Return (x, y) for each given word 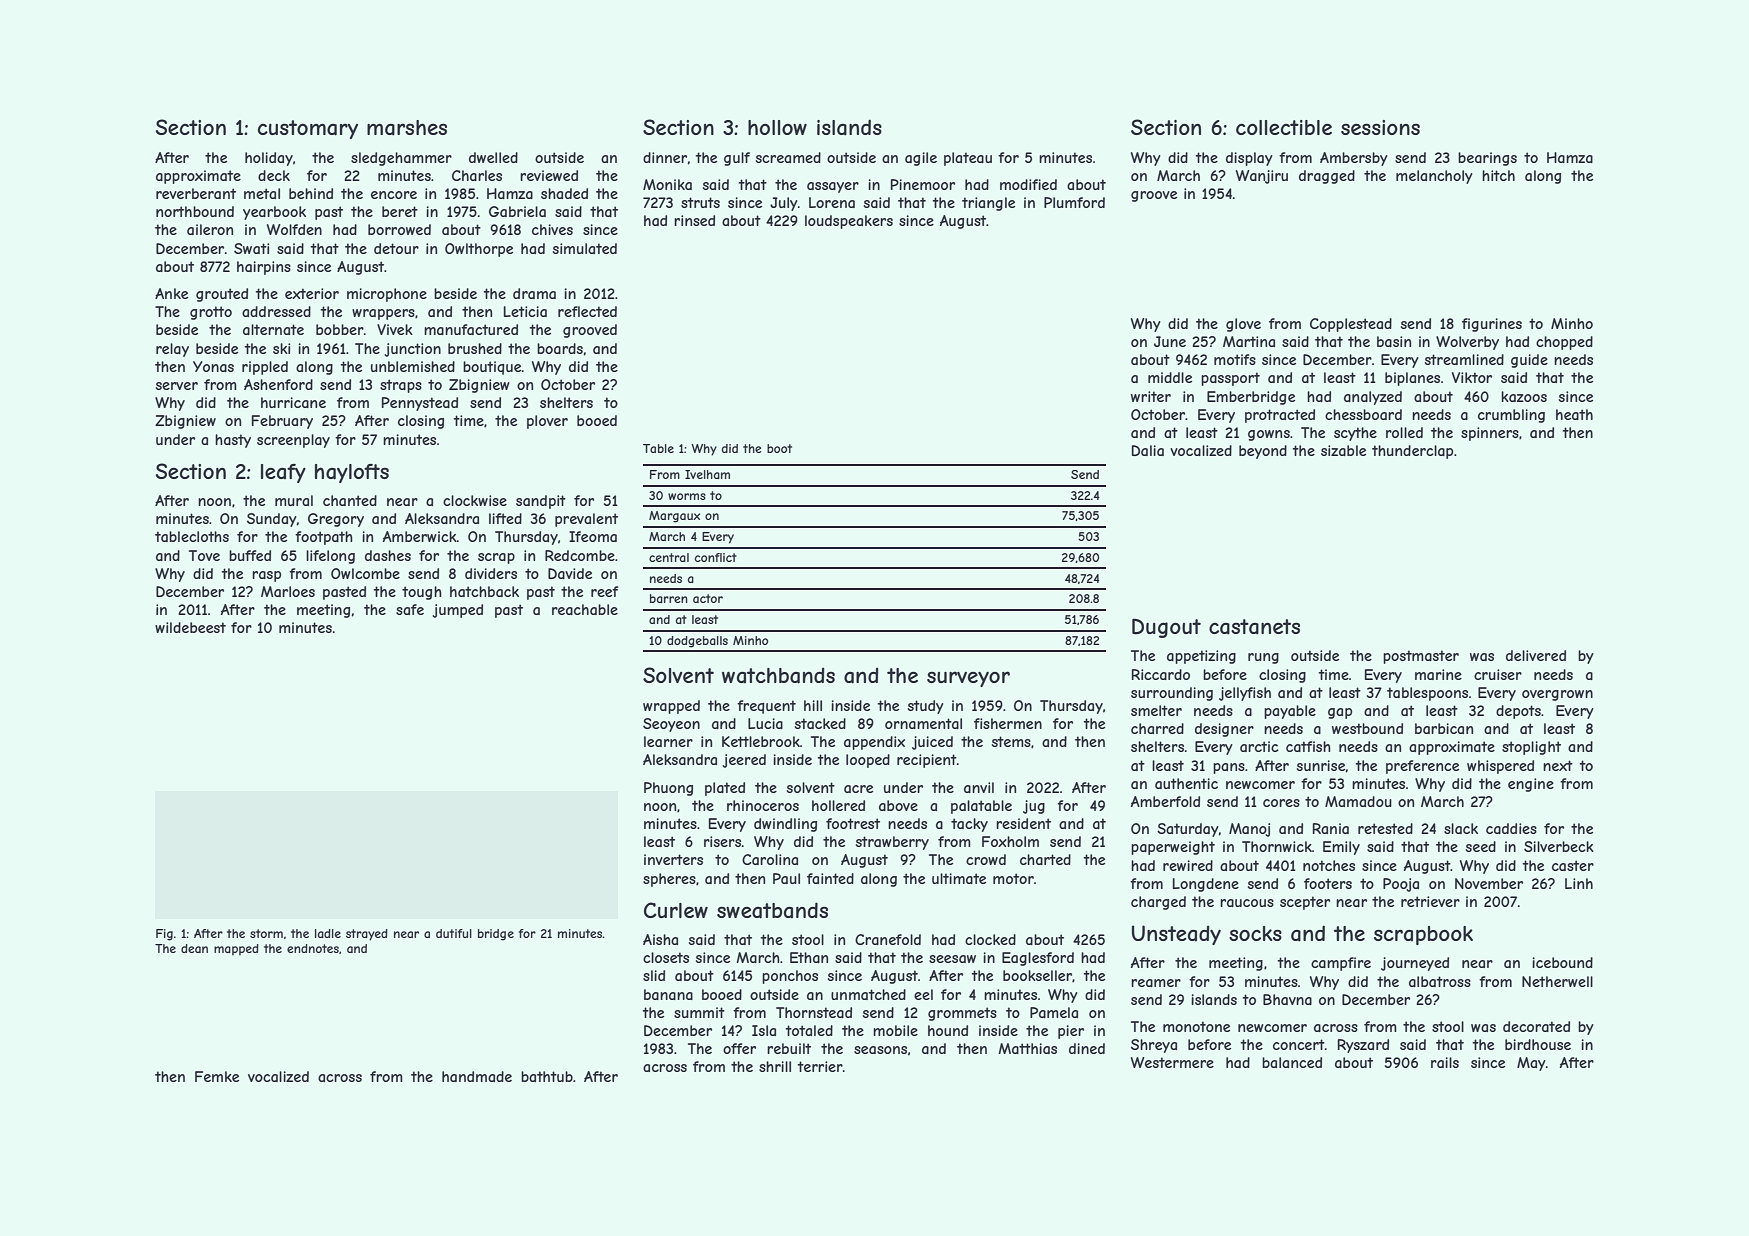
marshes (407, 128)
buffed (250, 555)
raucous (1247, 903)
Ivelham (707, 474)
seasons (880, 1050)
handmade (477, 1076)
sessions (1380, 127)
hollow (777, 127)
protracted (1280, 416)
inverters (673, 859)
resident (1023, 823)
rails (1445, 1062)
